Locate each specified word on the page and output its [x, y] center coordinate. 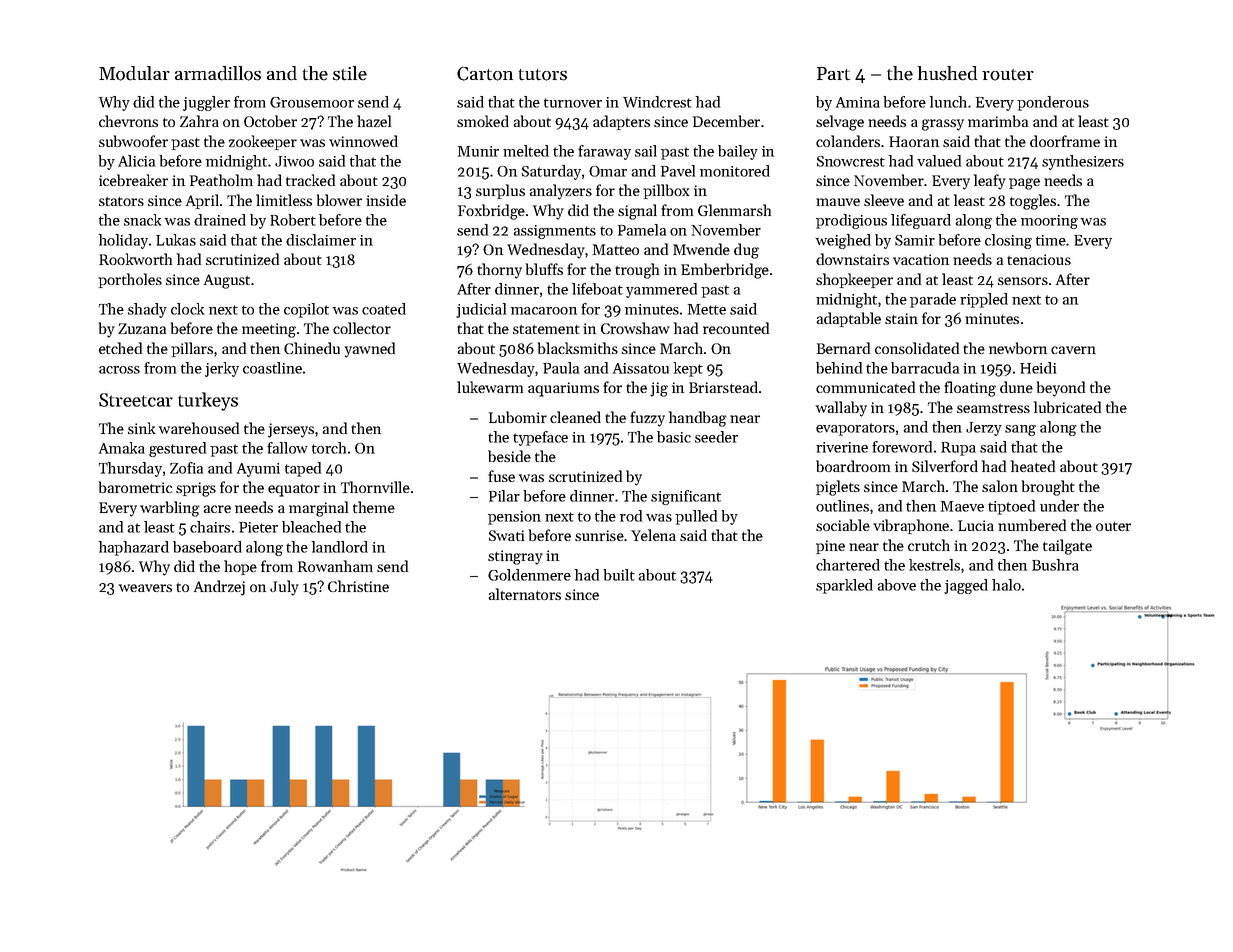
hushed [947, 73]
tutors [543, 75]
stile [350, 73]
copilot [306, 310]
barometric [135, 487]
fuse [501, 476]
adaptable [849, 319]
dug [746, 251]
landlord [340, 547]
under [1059, 506]
